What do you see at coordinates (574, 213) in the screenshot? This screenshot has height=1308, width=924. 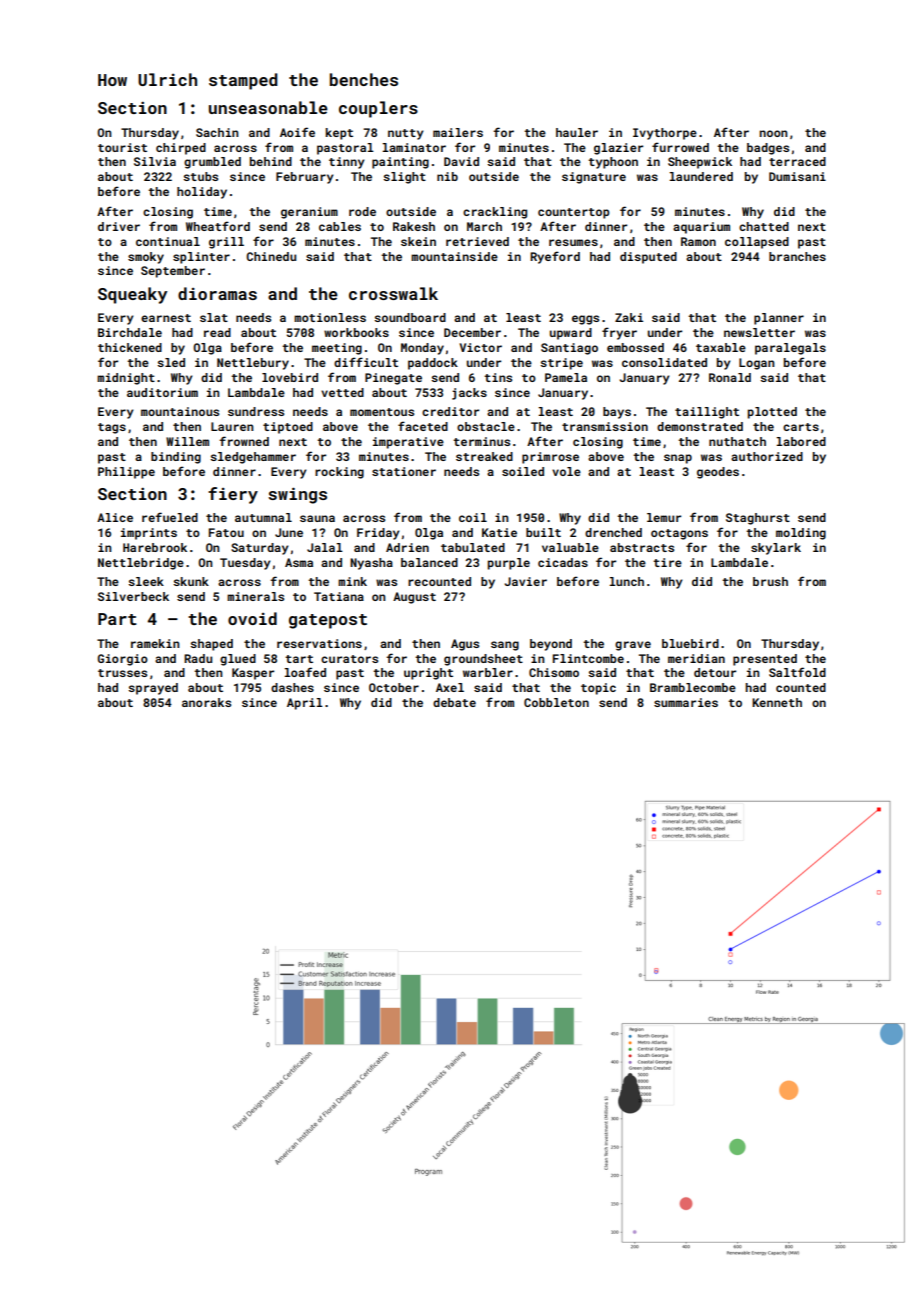 I see `countertop` at bounding box center [574, 213].
